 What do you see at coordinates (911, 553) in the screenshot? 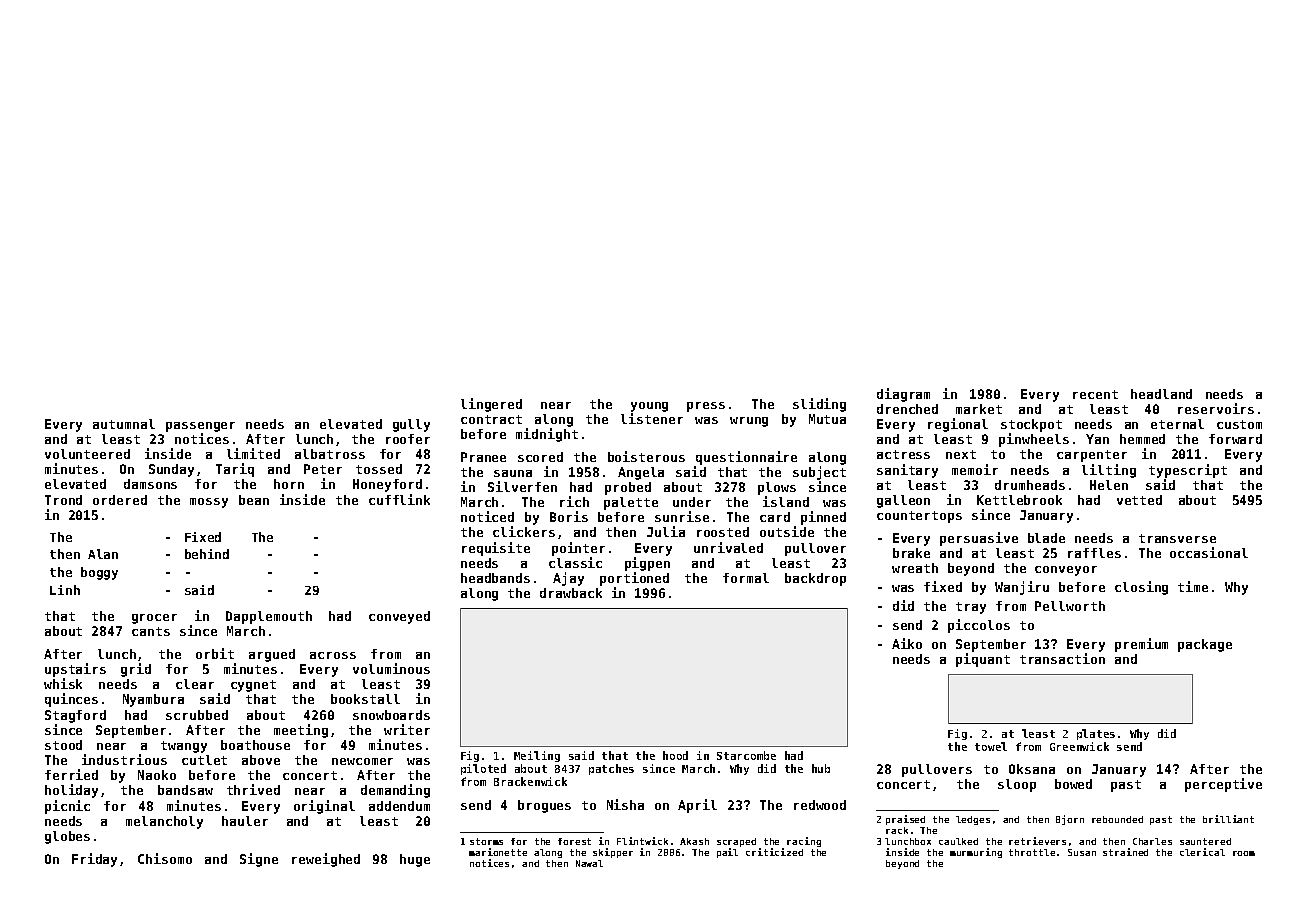
I see `brake` at bounding box center [911, 553].
